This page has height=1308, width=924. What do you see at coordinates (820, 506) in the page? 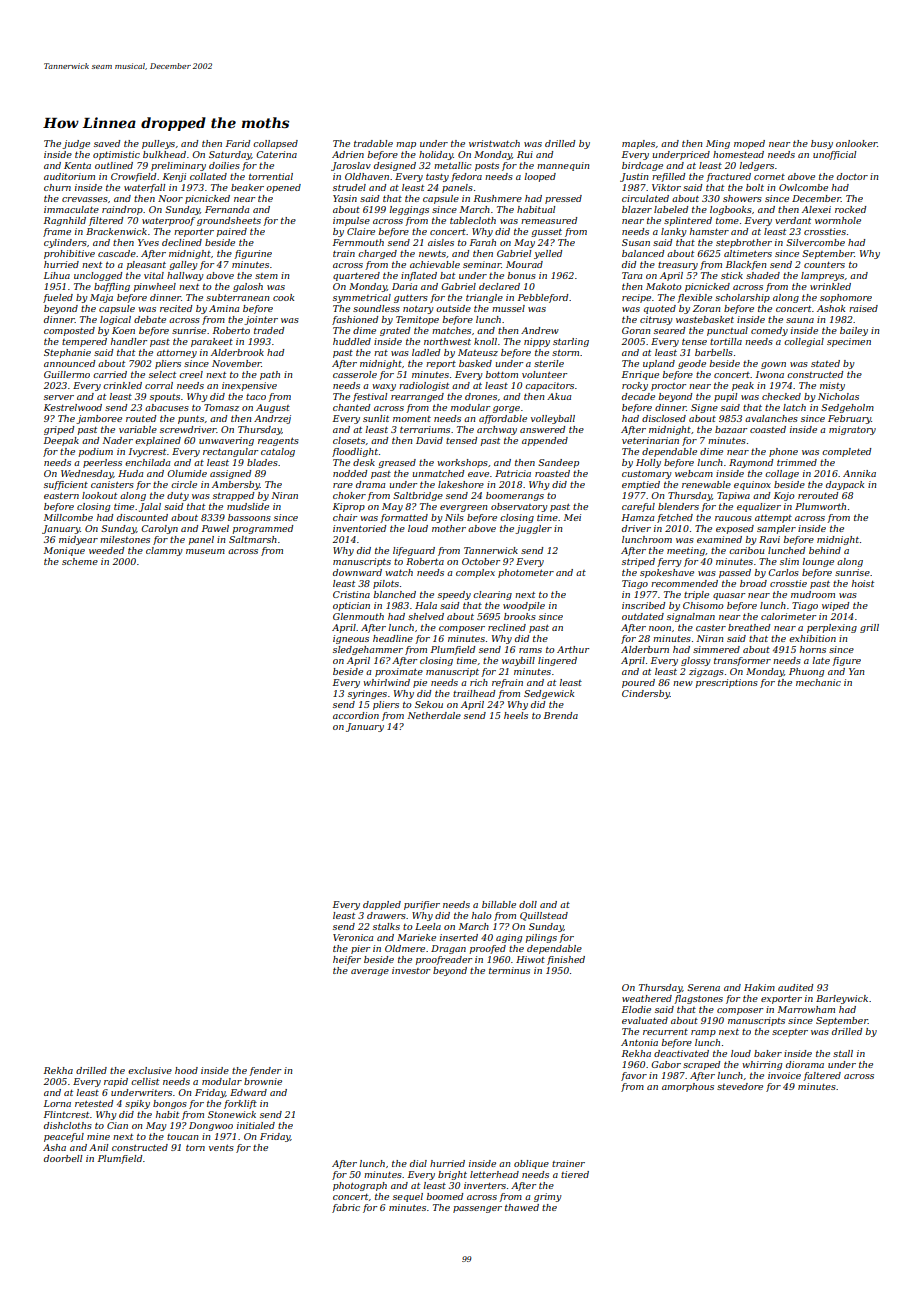
I see `Plumworth` at bounding box center [820, 506].
